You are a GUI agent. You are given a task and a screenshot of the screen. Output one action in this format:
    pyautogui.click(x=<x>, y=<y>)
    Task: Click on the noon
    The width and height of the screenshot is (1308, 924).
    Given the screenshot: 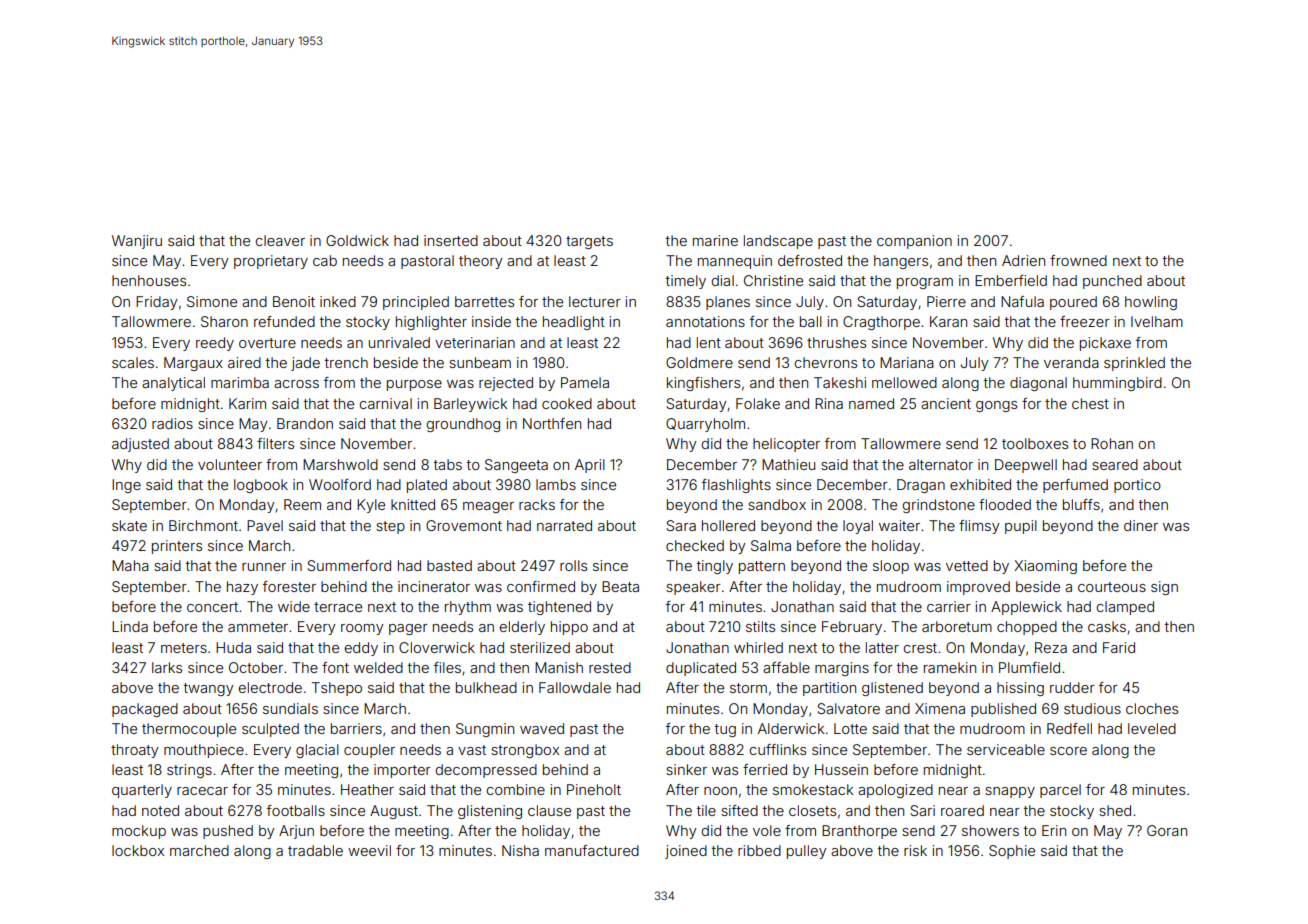 What is the action you would take?
    pyautogui.click(x=720, y=791)
